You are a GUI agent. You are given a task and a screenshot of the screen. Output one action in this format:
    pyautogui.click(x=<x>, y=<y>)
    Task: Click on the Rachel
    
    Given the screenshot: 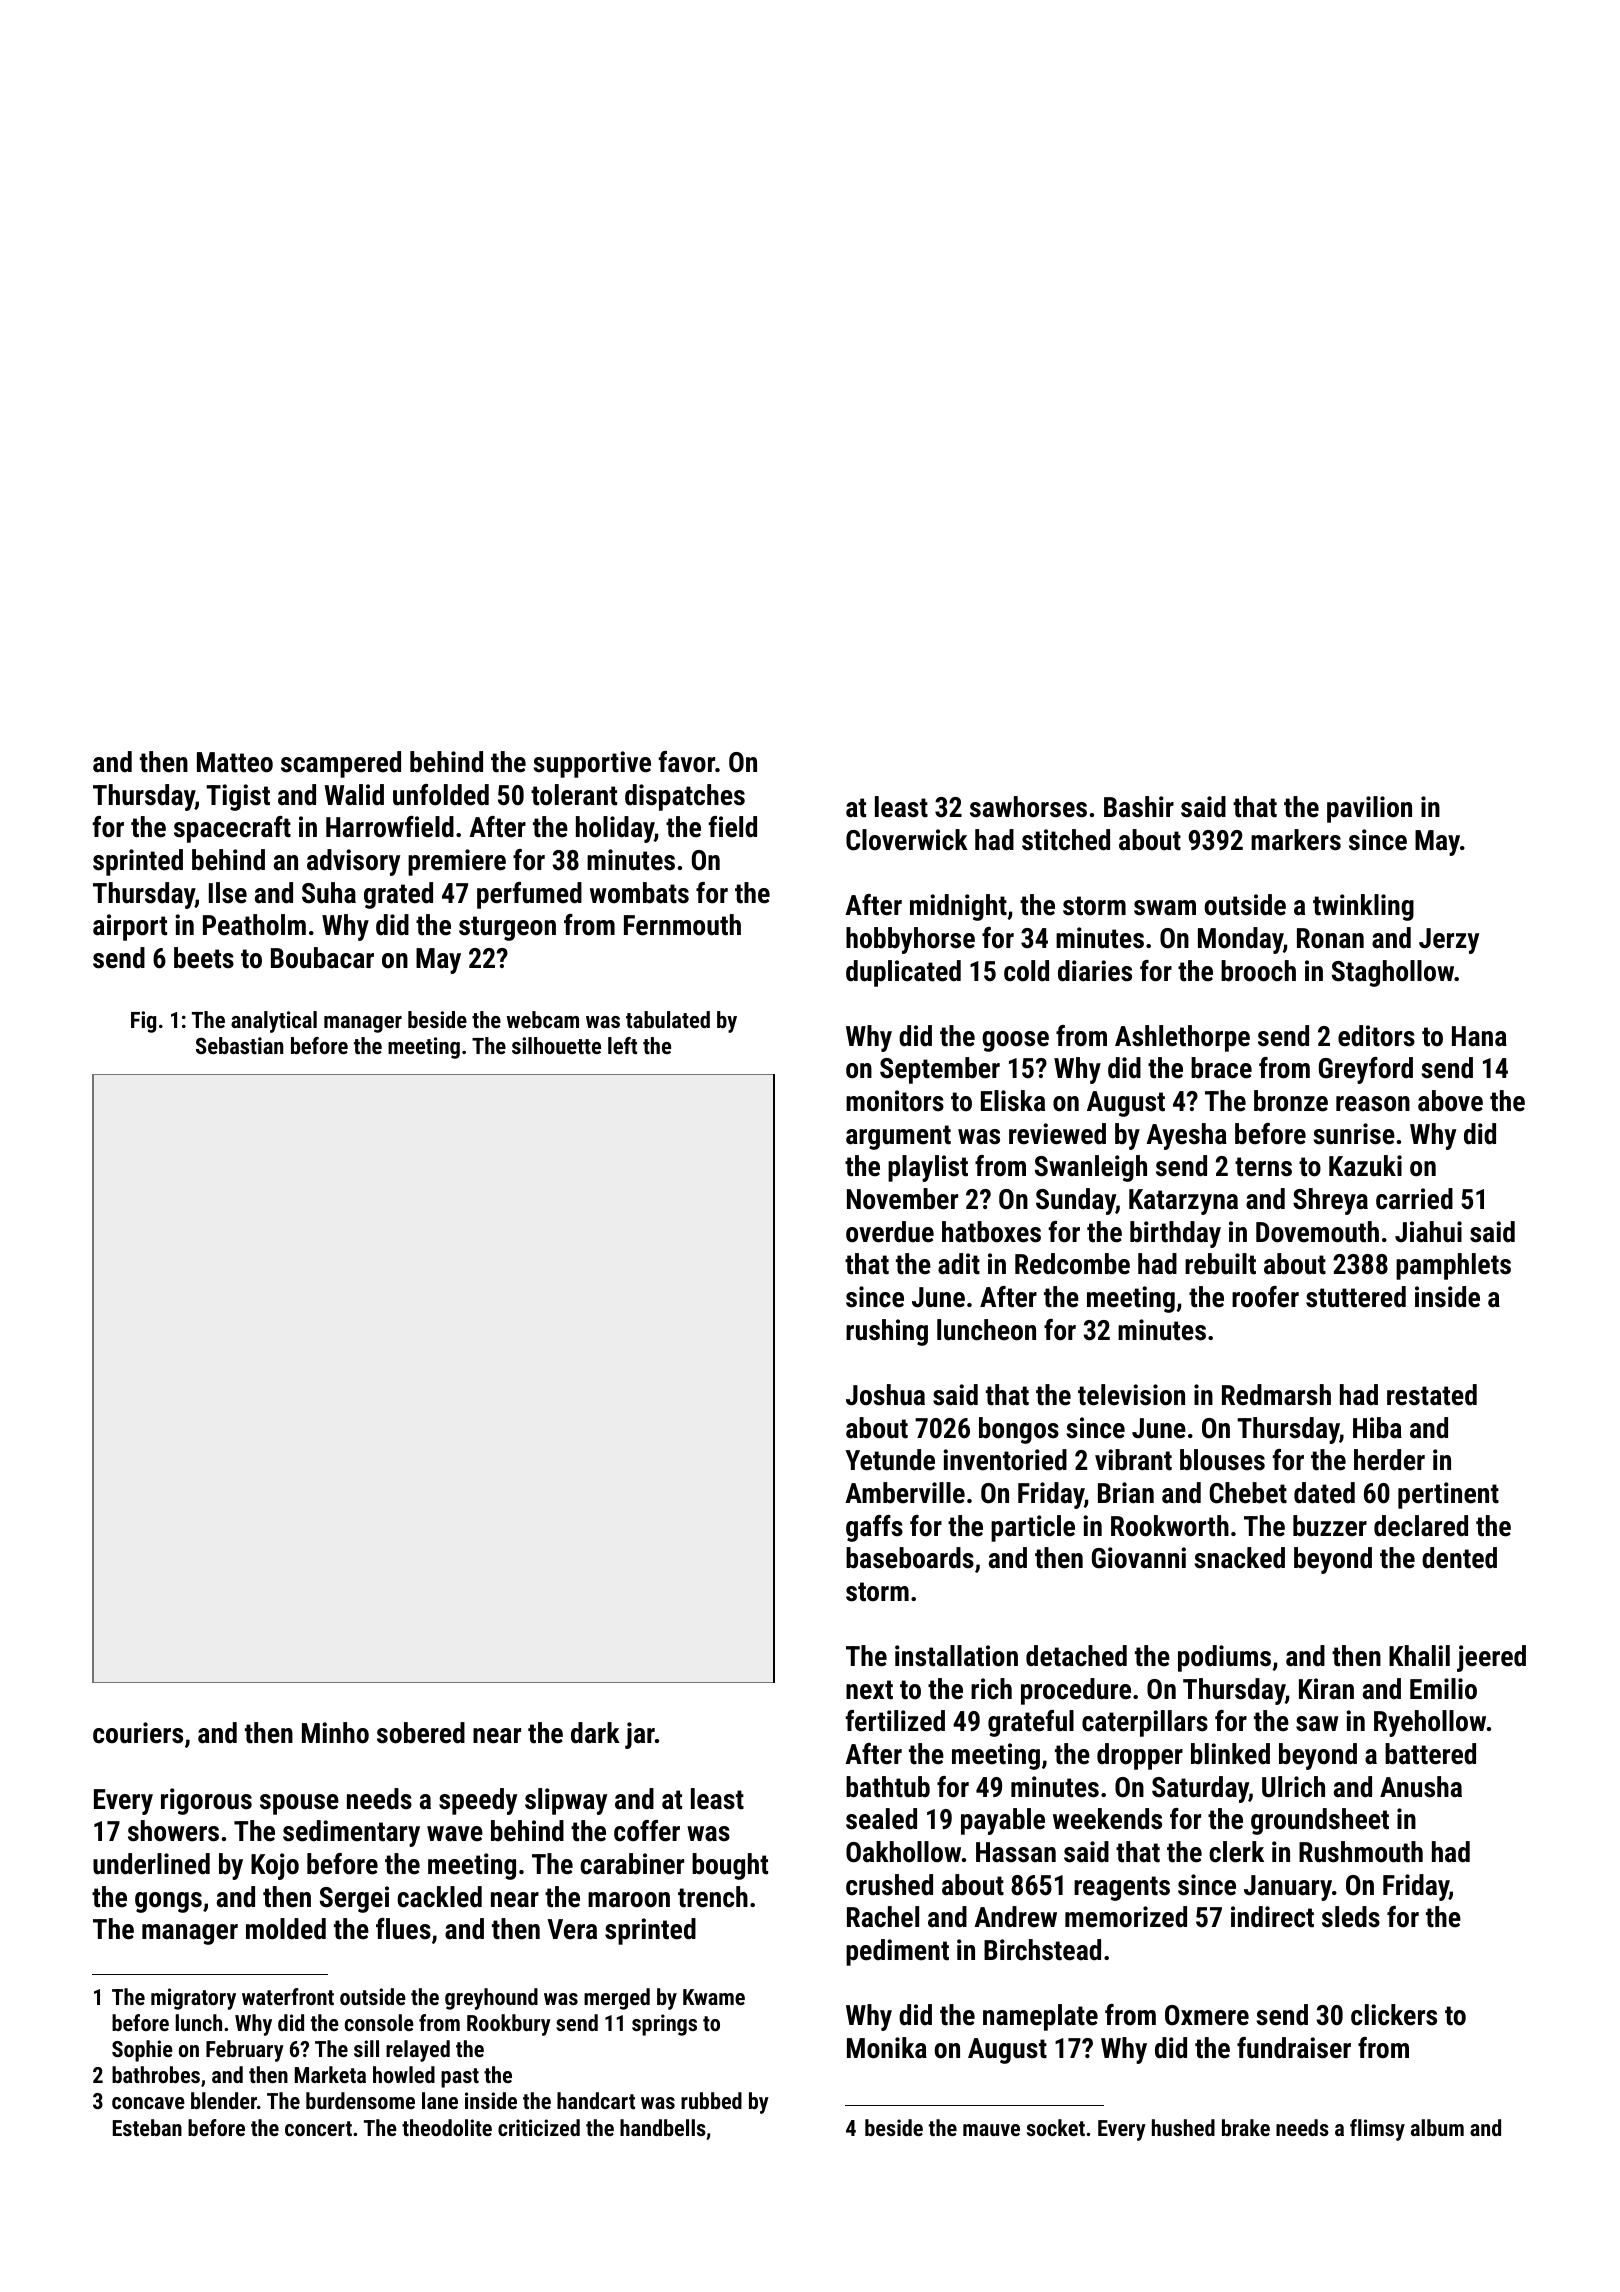 What is the action you would take?
    pyautogui.click(x=883, y=1917)
